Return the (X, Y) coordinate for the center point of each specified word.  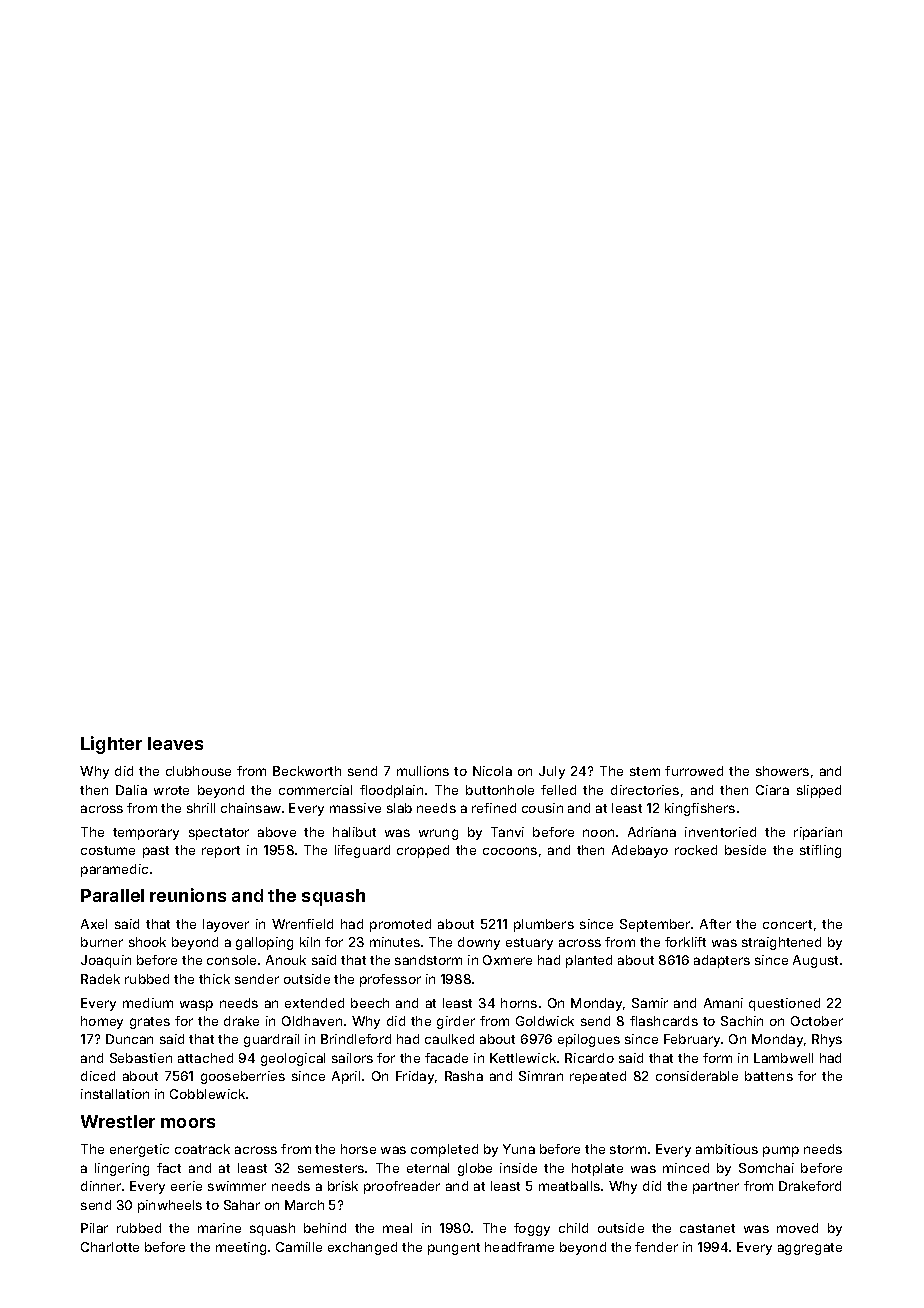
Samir (650, 1003)
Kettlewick (523, 1058)
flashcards (664, 1021)
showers (782, 771)
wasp (196, 1005)
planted (589, 961)
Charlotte (110, 1247)
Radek (100, 979)
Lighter (111, 745)
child (573, 1228)
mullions (423, 771)
